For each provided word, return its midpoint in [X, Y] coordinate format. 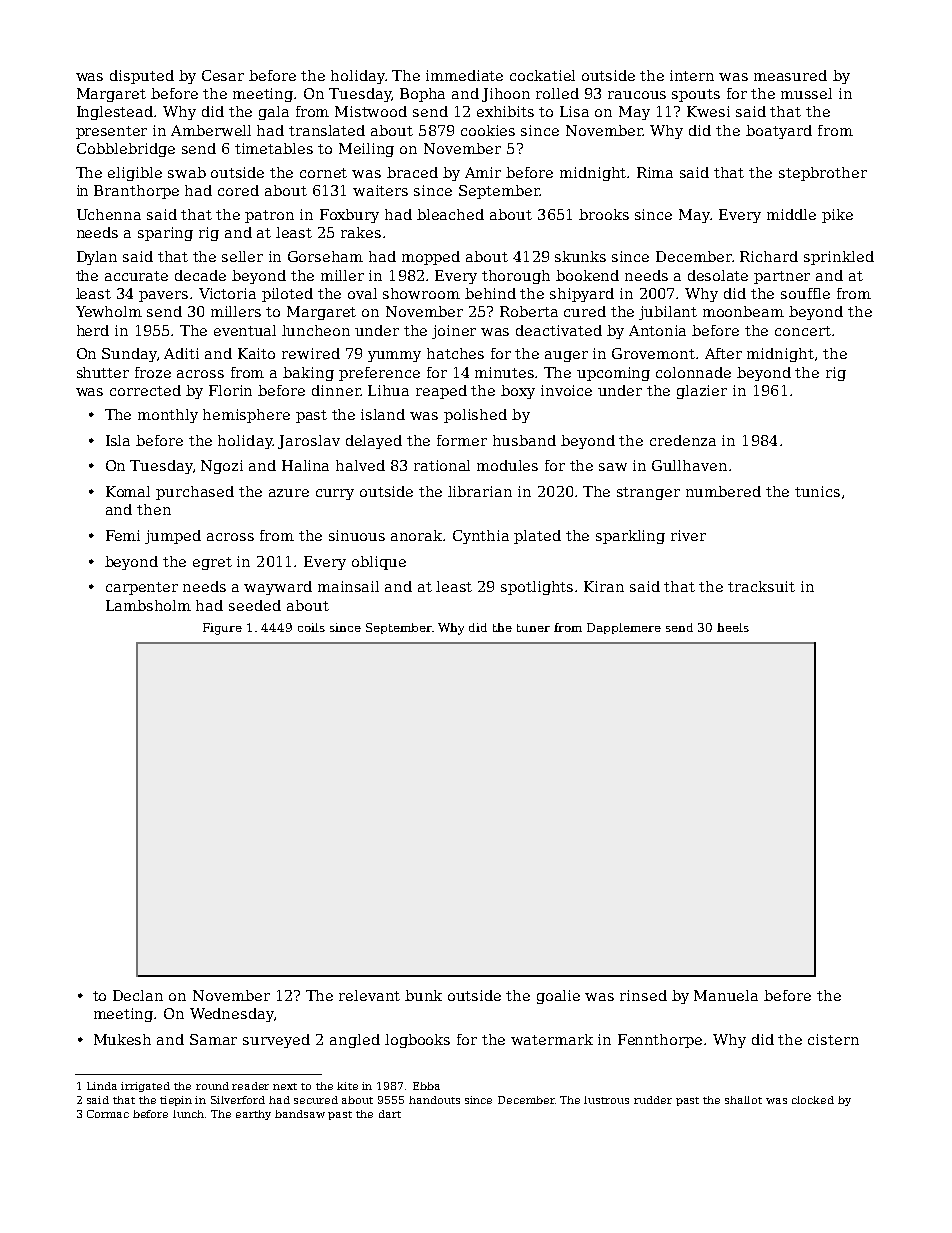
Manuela [726, 995]
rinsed [643, 995]
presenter [111, 132]
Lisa [574, 111]
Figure [222, 629]
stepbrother [823, 174]
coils [311, 627]
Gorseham [325, 256]
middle [791, 214]
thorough [516, 277]
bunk [423, 995]
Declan [138, 995]
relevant [369, 995]
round [212, 1086]
